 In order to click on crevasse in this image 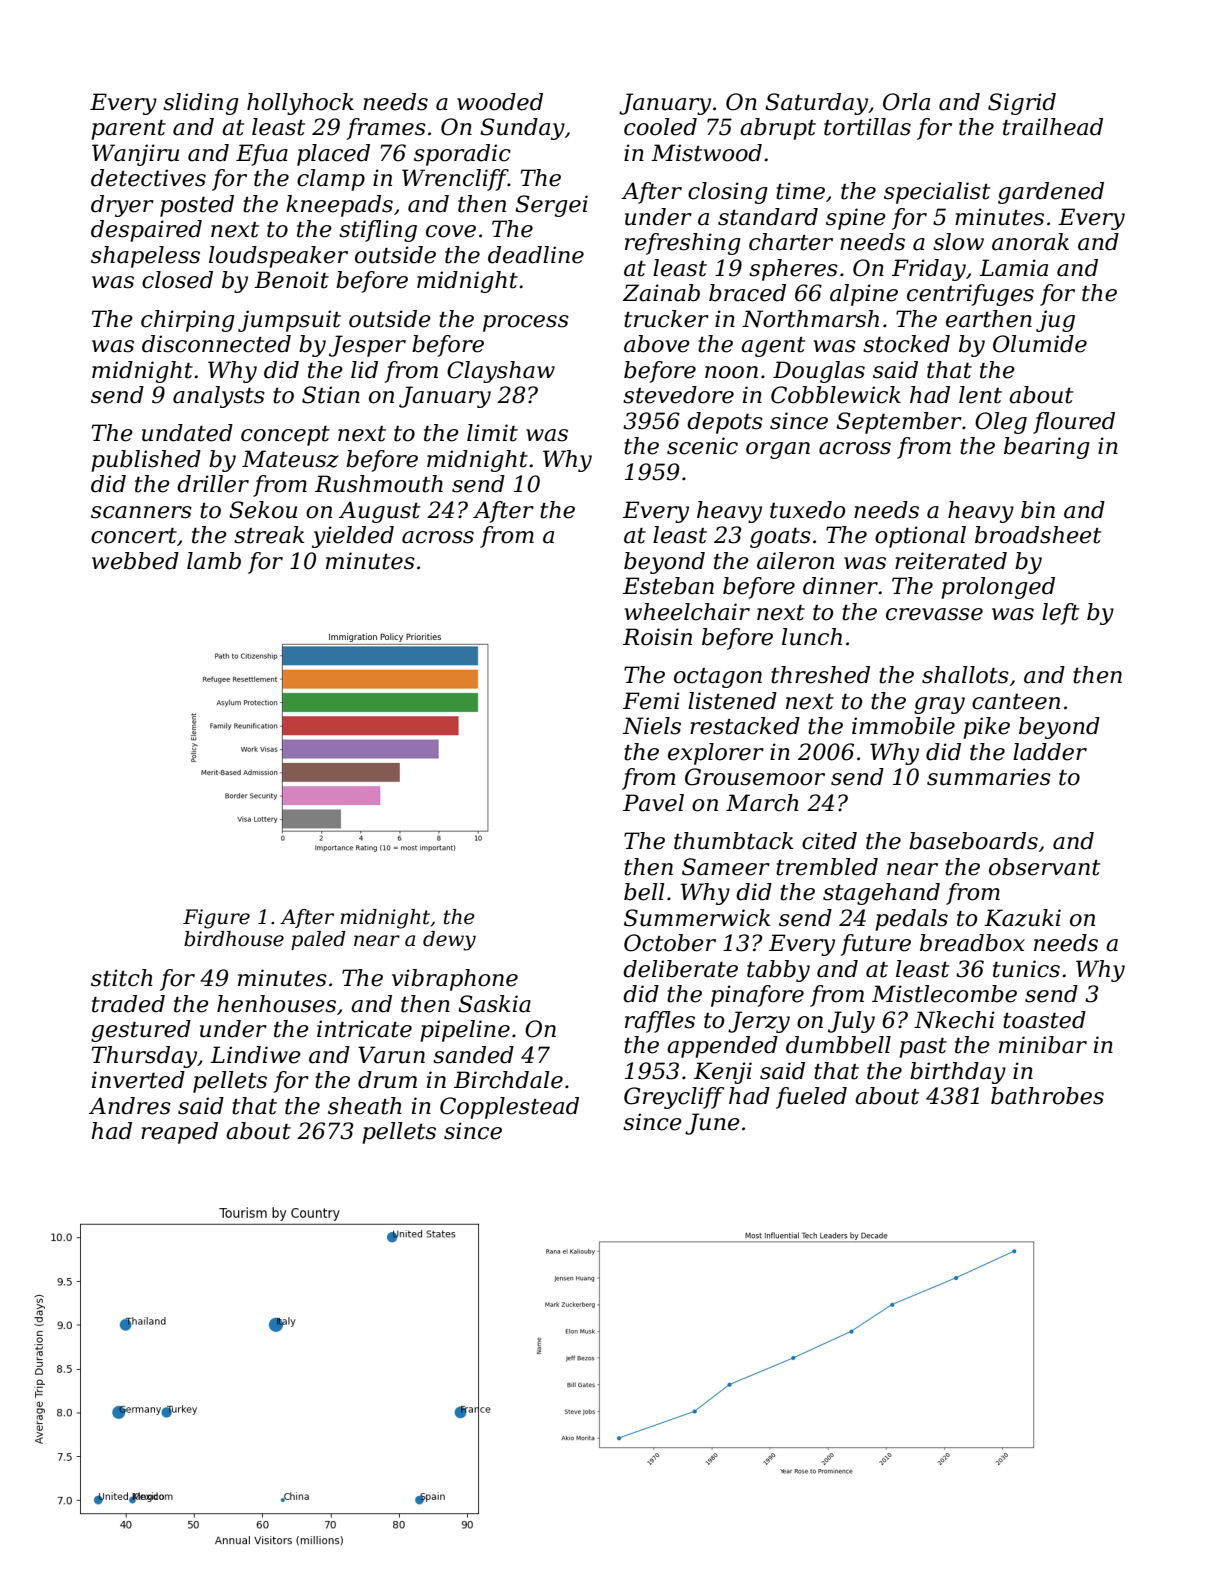, I will do `click(934, 614)`.
